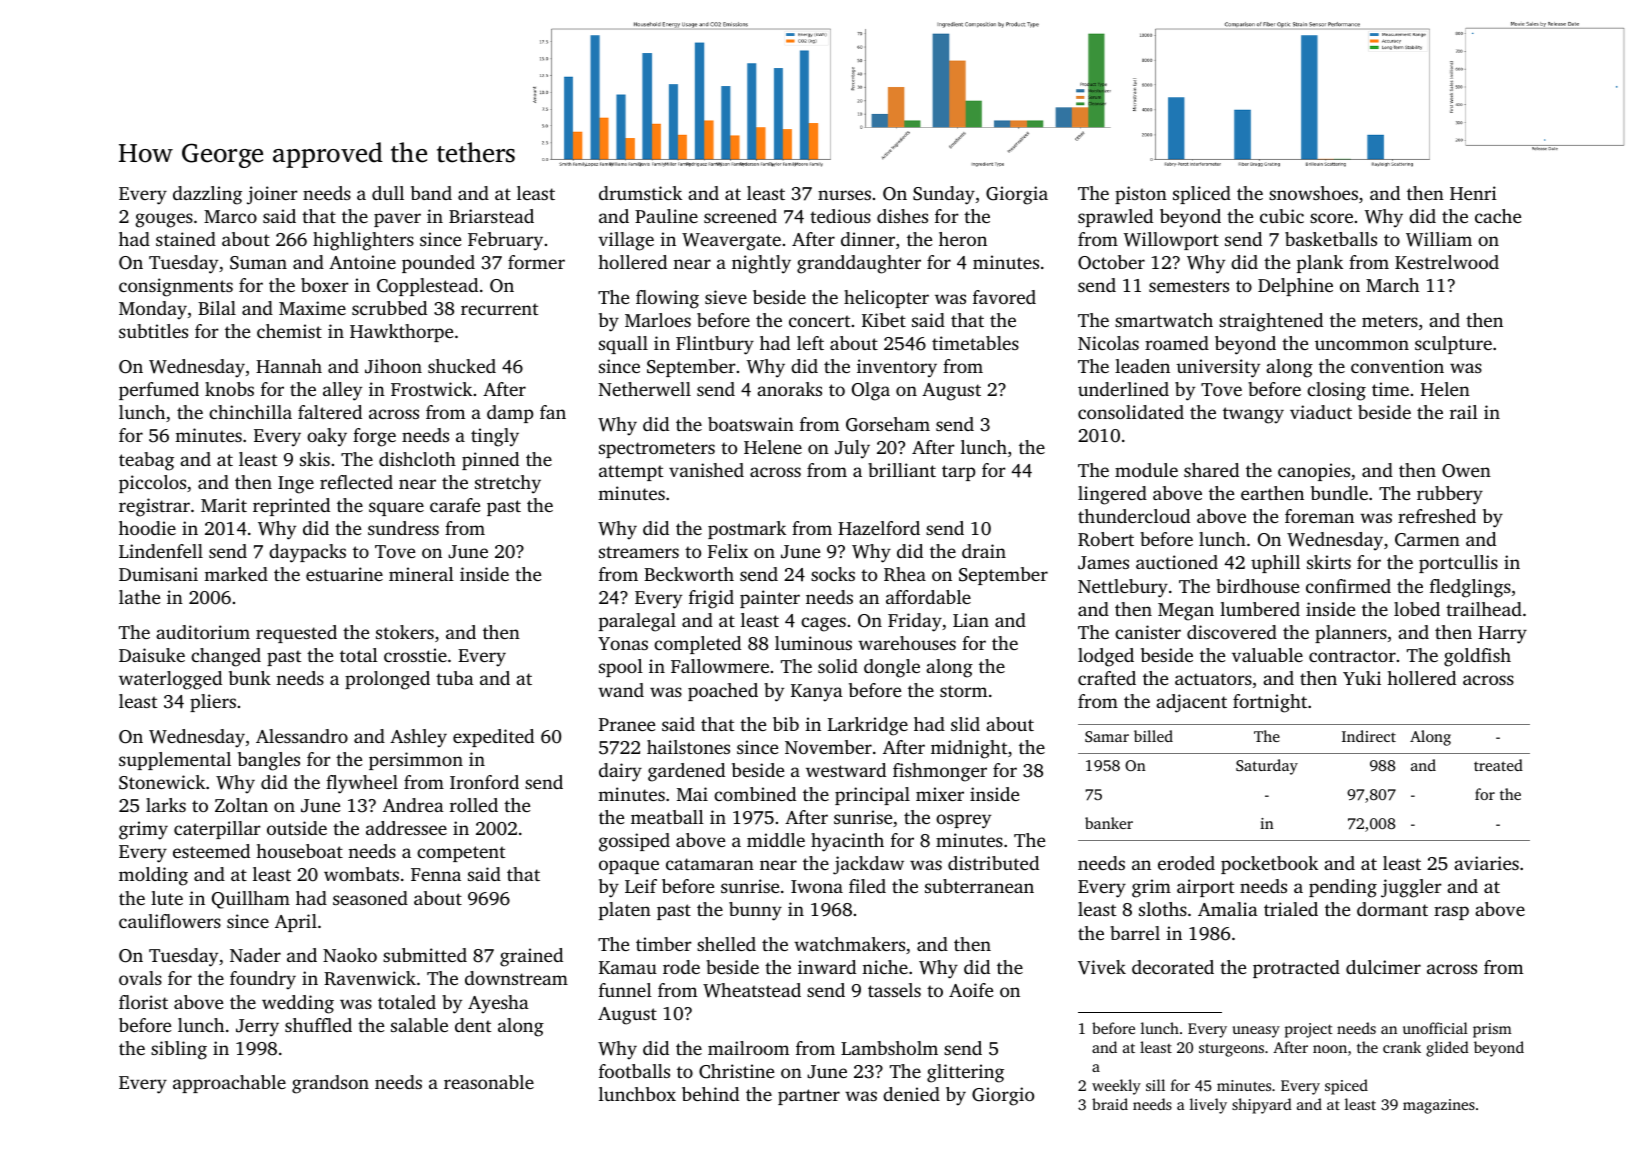  What do you see at coordinates (1295, 287) in the image?
I see `Delphine` at bounding box center [1295, 287].
